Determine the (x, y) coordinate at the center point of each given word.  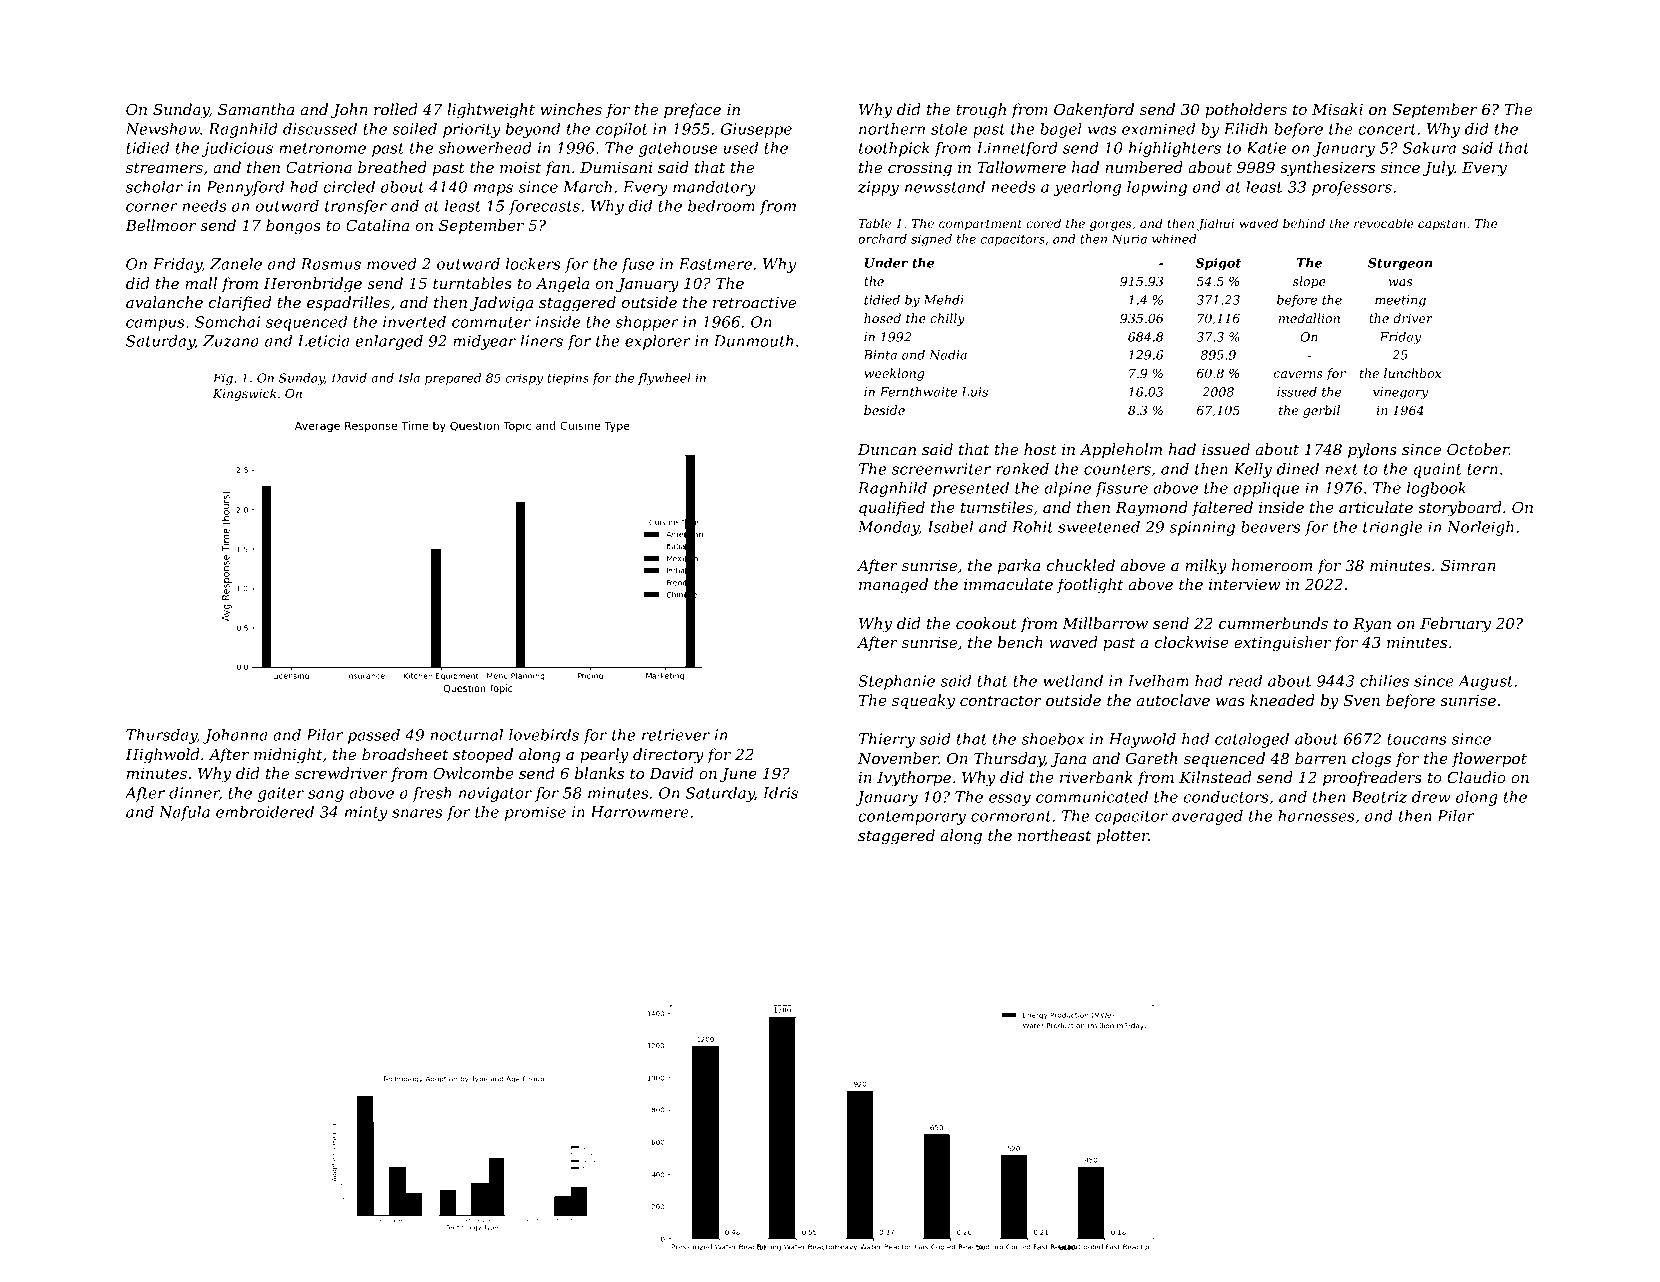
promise (535, 813)
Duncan (887, 449)
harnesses (1316, 816)
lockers (533, 264)
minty (366, 813)
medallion (1309, 318)
